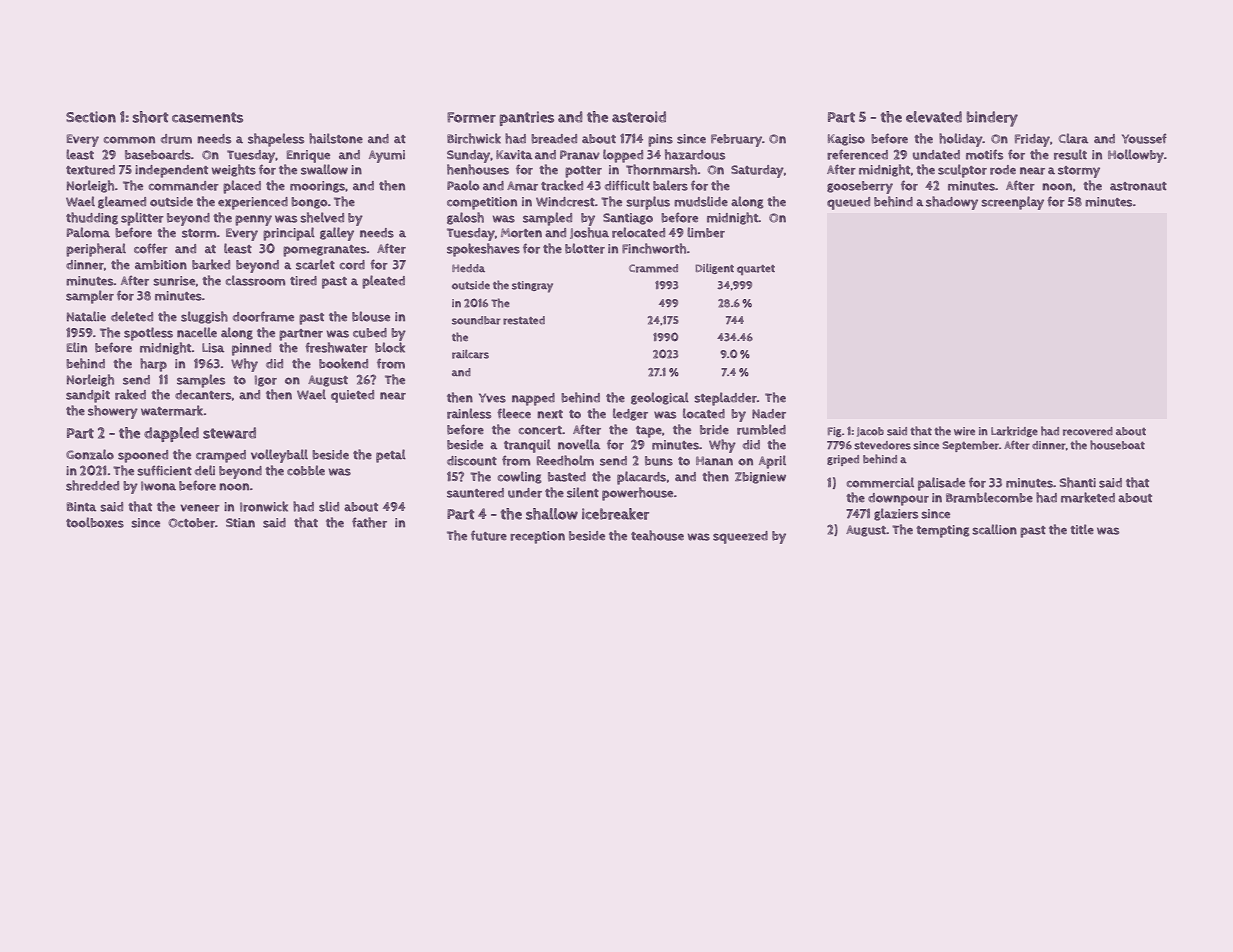 Image resolution: width=1233 pixels, height=952 pixels. Describe the element at coordinates (660, 140) in the document. I see `pins` at that location.
